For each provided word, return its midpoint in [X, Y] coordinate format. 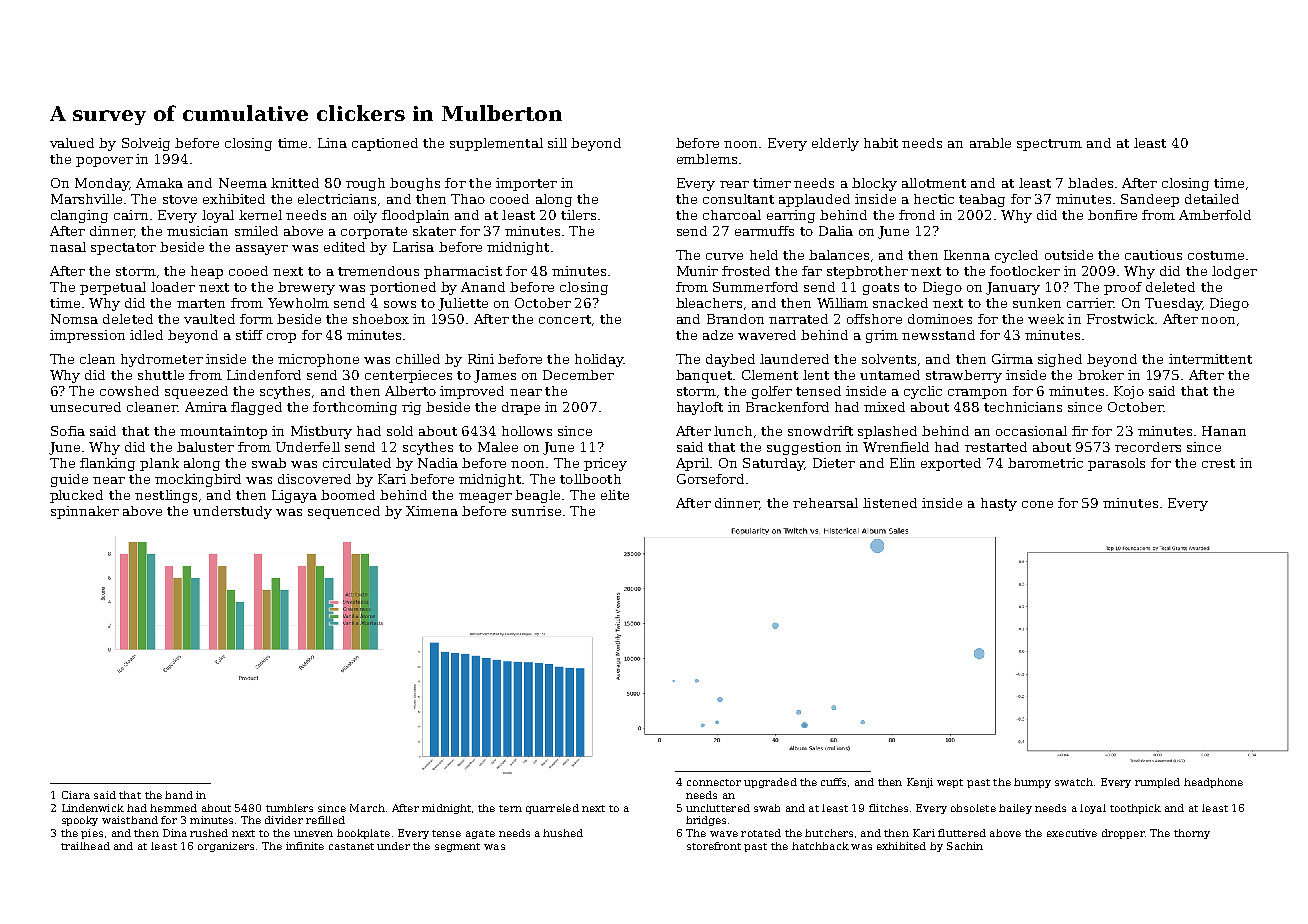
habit [881, 143]
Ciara [76, 795]
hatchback [820, 846]
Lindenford [264, 375]
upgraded [770, 783]
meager [485, 498]
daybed [730, 360]
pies [92, 834]
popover [104, 162]
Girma [1012, 359]
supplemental [496, 144]
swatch [1074, 782]
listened [890, 503]
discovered [314, 479]
